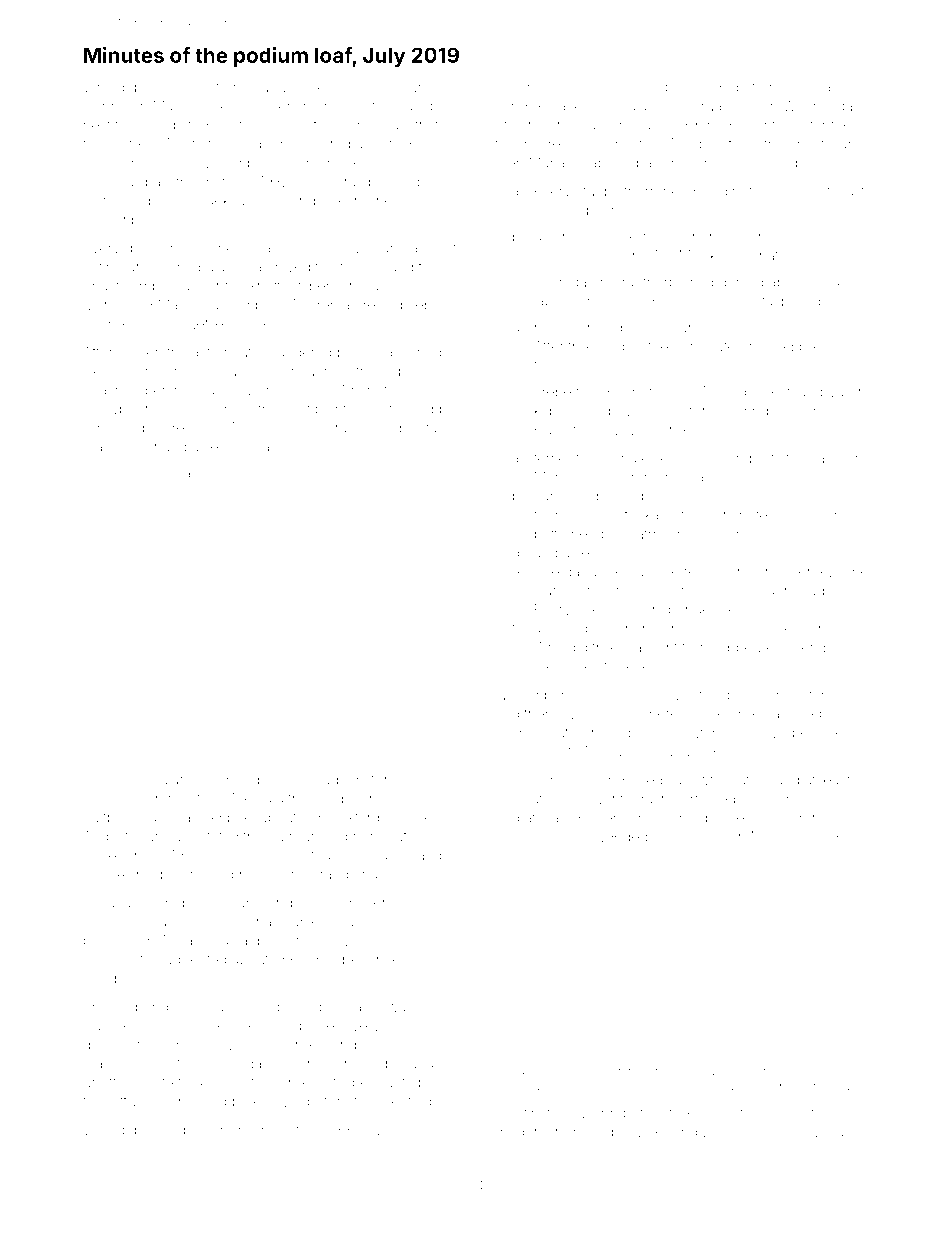 This screenshot has height=1233, width=952. I want to click on daughter, so click(593, 573).
